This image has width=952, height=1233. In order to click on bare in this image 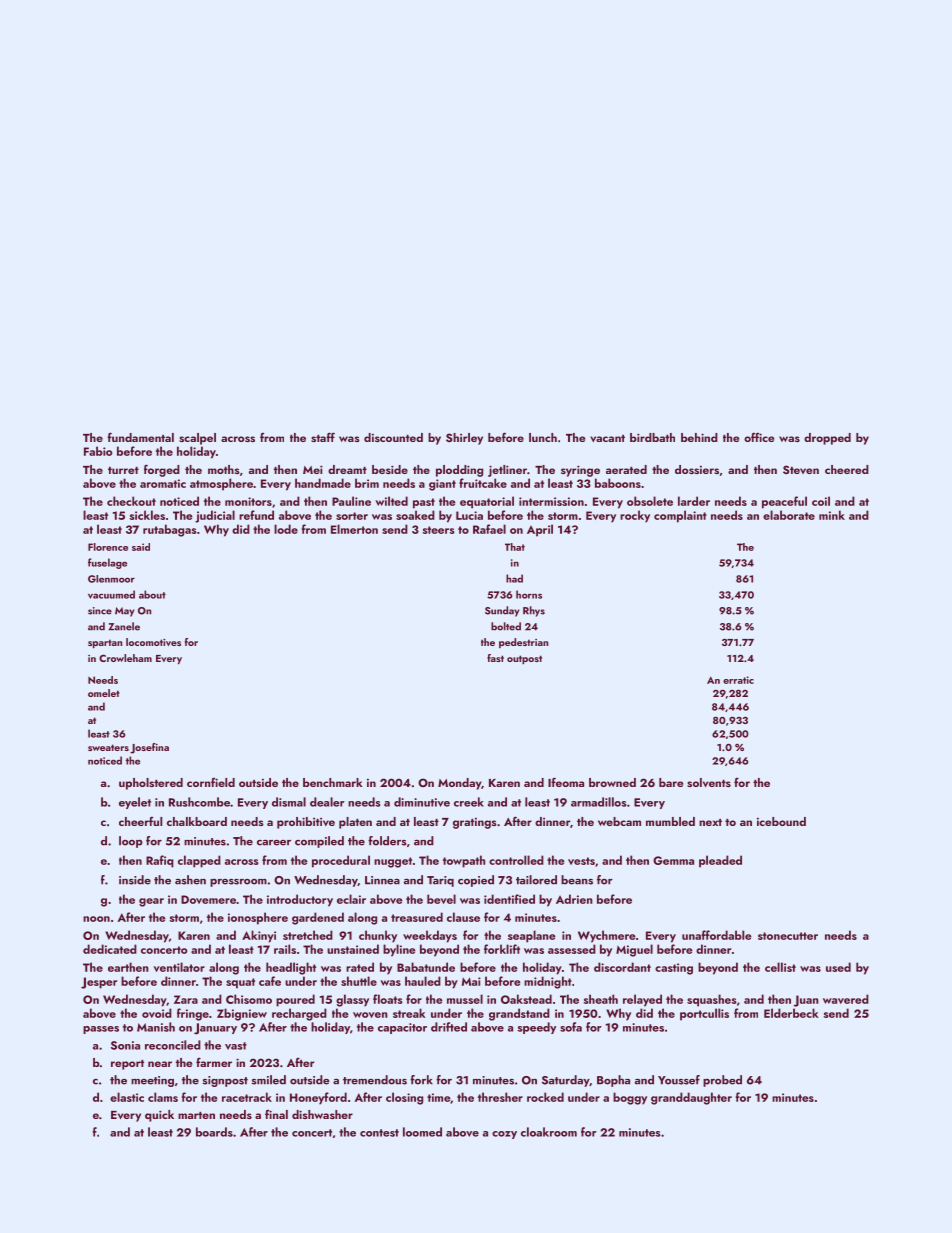, I will do `click(671, 782)`.
